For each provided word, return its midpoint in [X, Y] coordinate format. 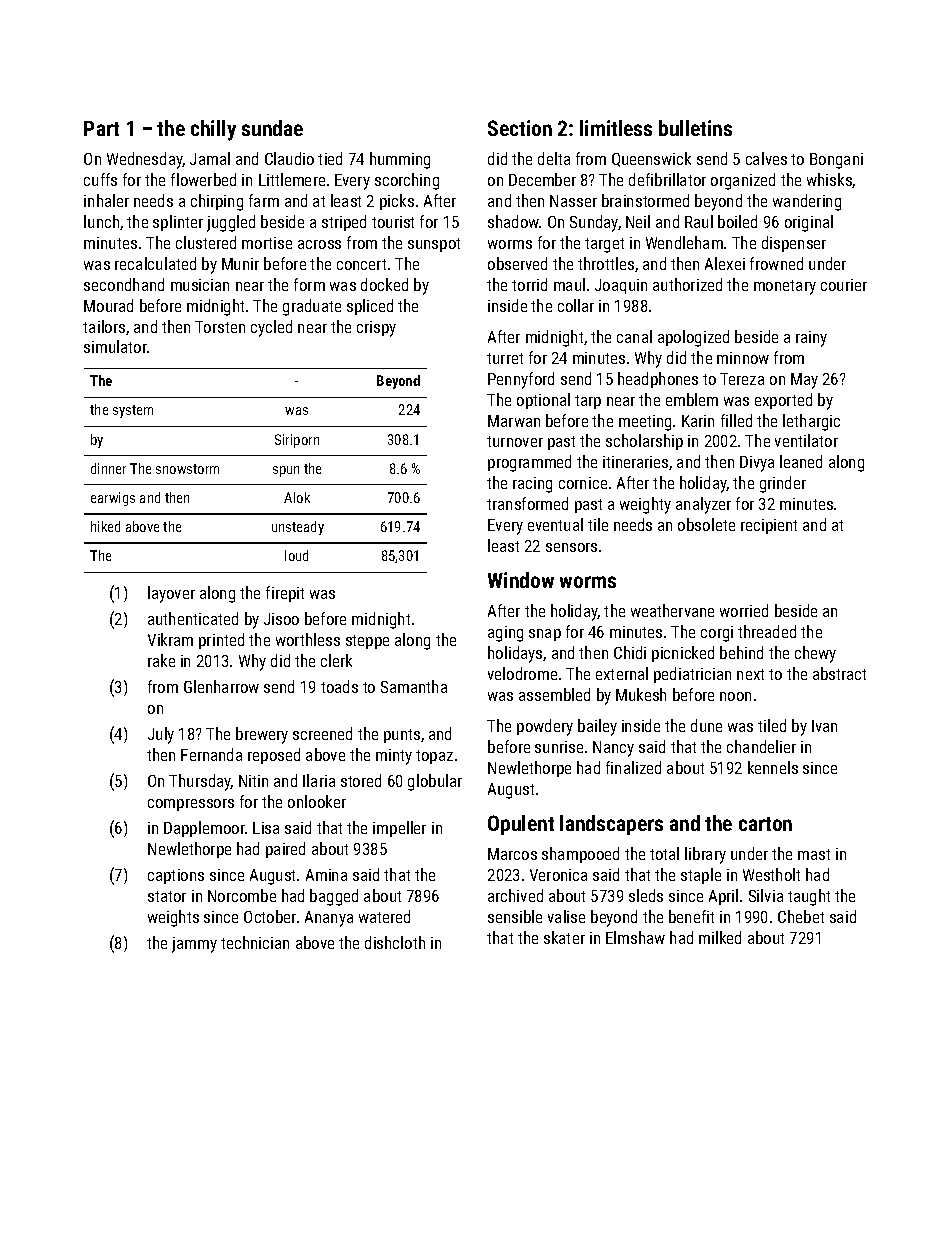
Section [520, 128]
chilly [213, 130]
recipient [769, 526]
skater [564, 937]
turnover [515, 441]
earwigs [113, 499]
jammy [194, 945]
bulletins [695, 128]
